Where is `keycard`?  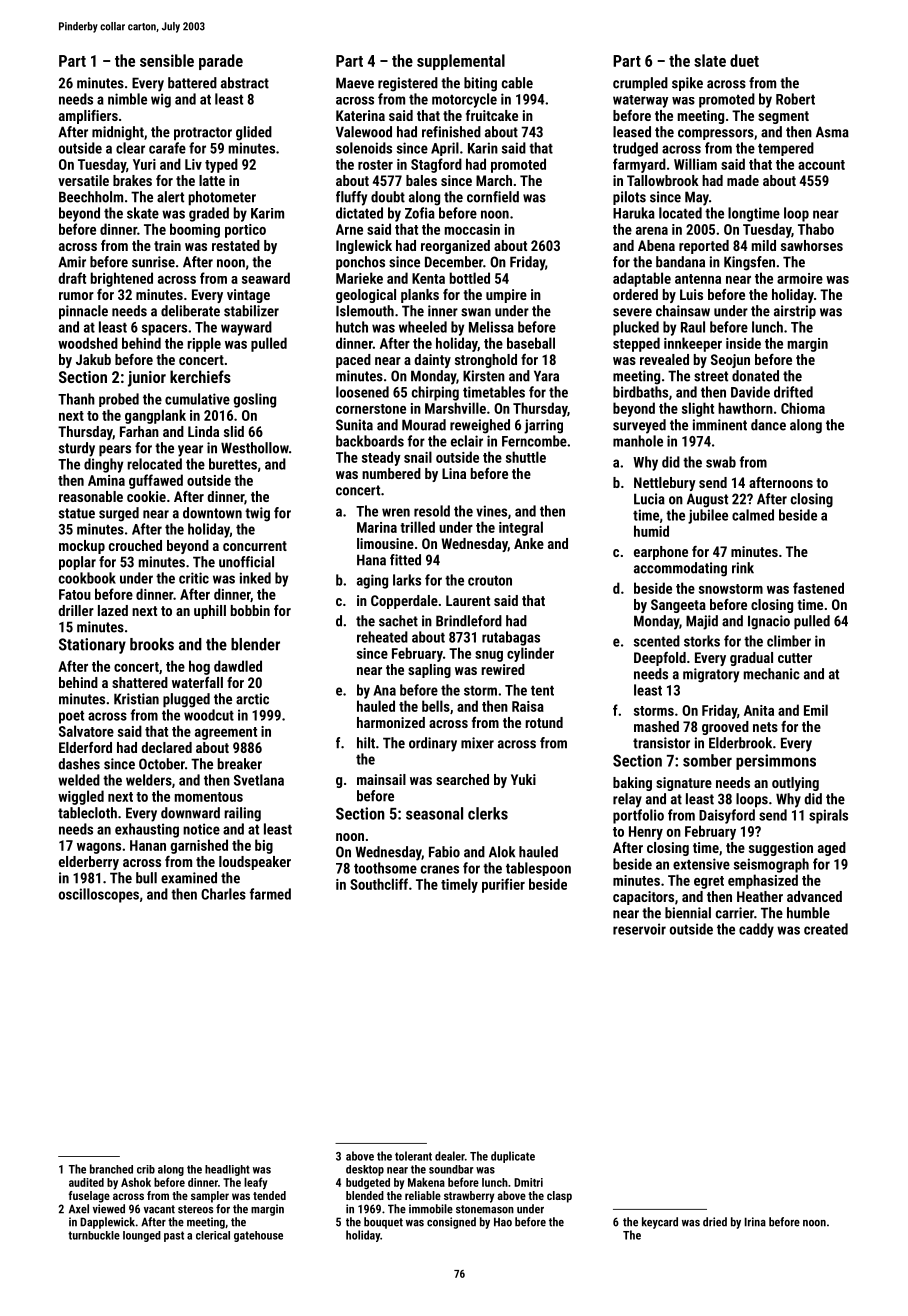 keycard is located at coordinates (660, 1223).
